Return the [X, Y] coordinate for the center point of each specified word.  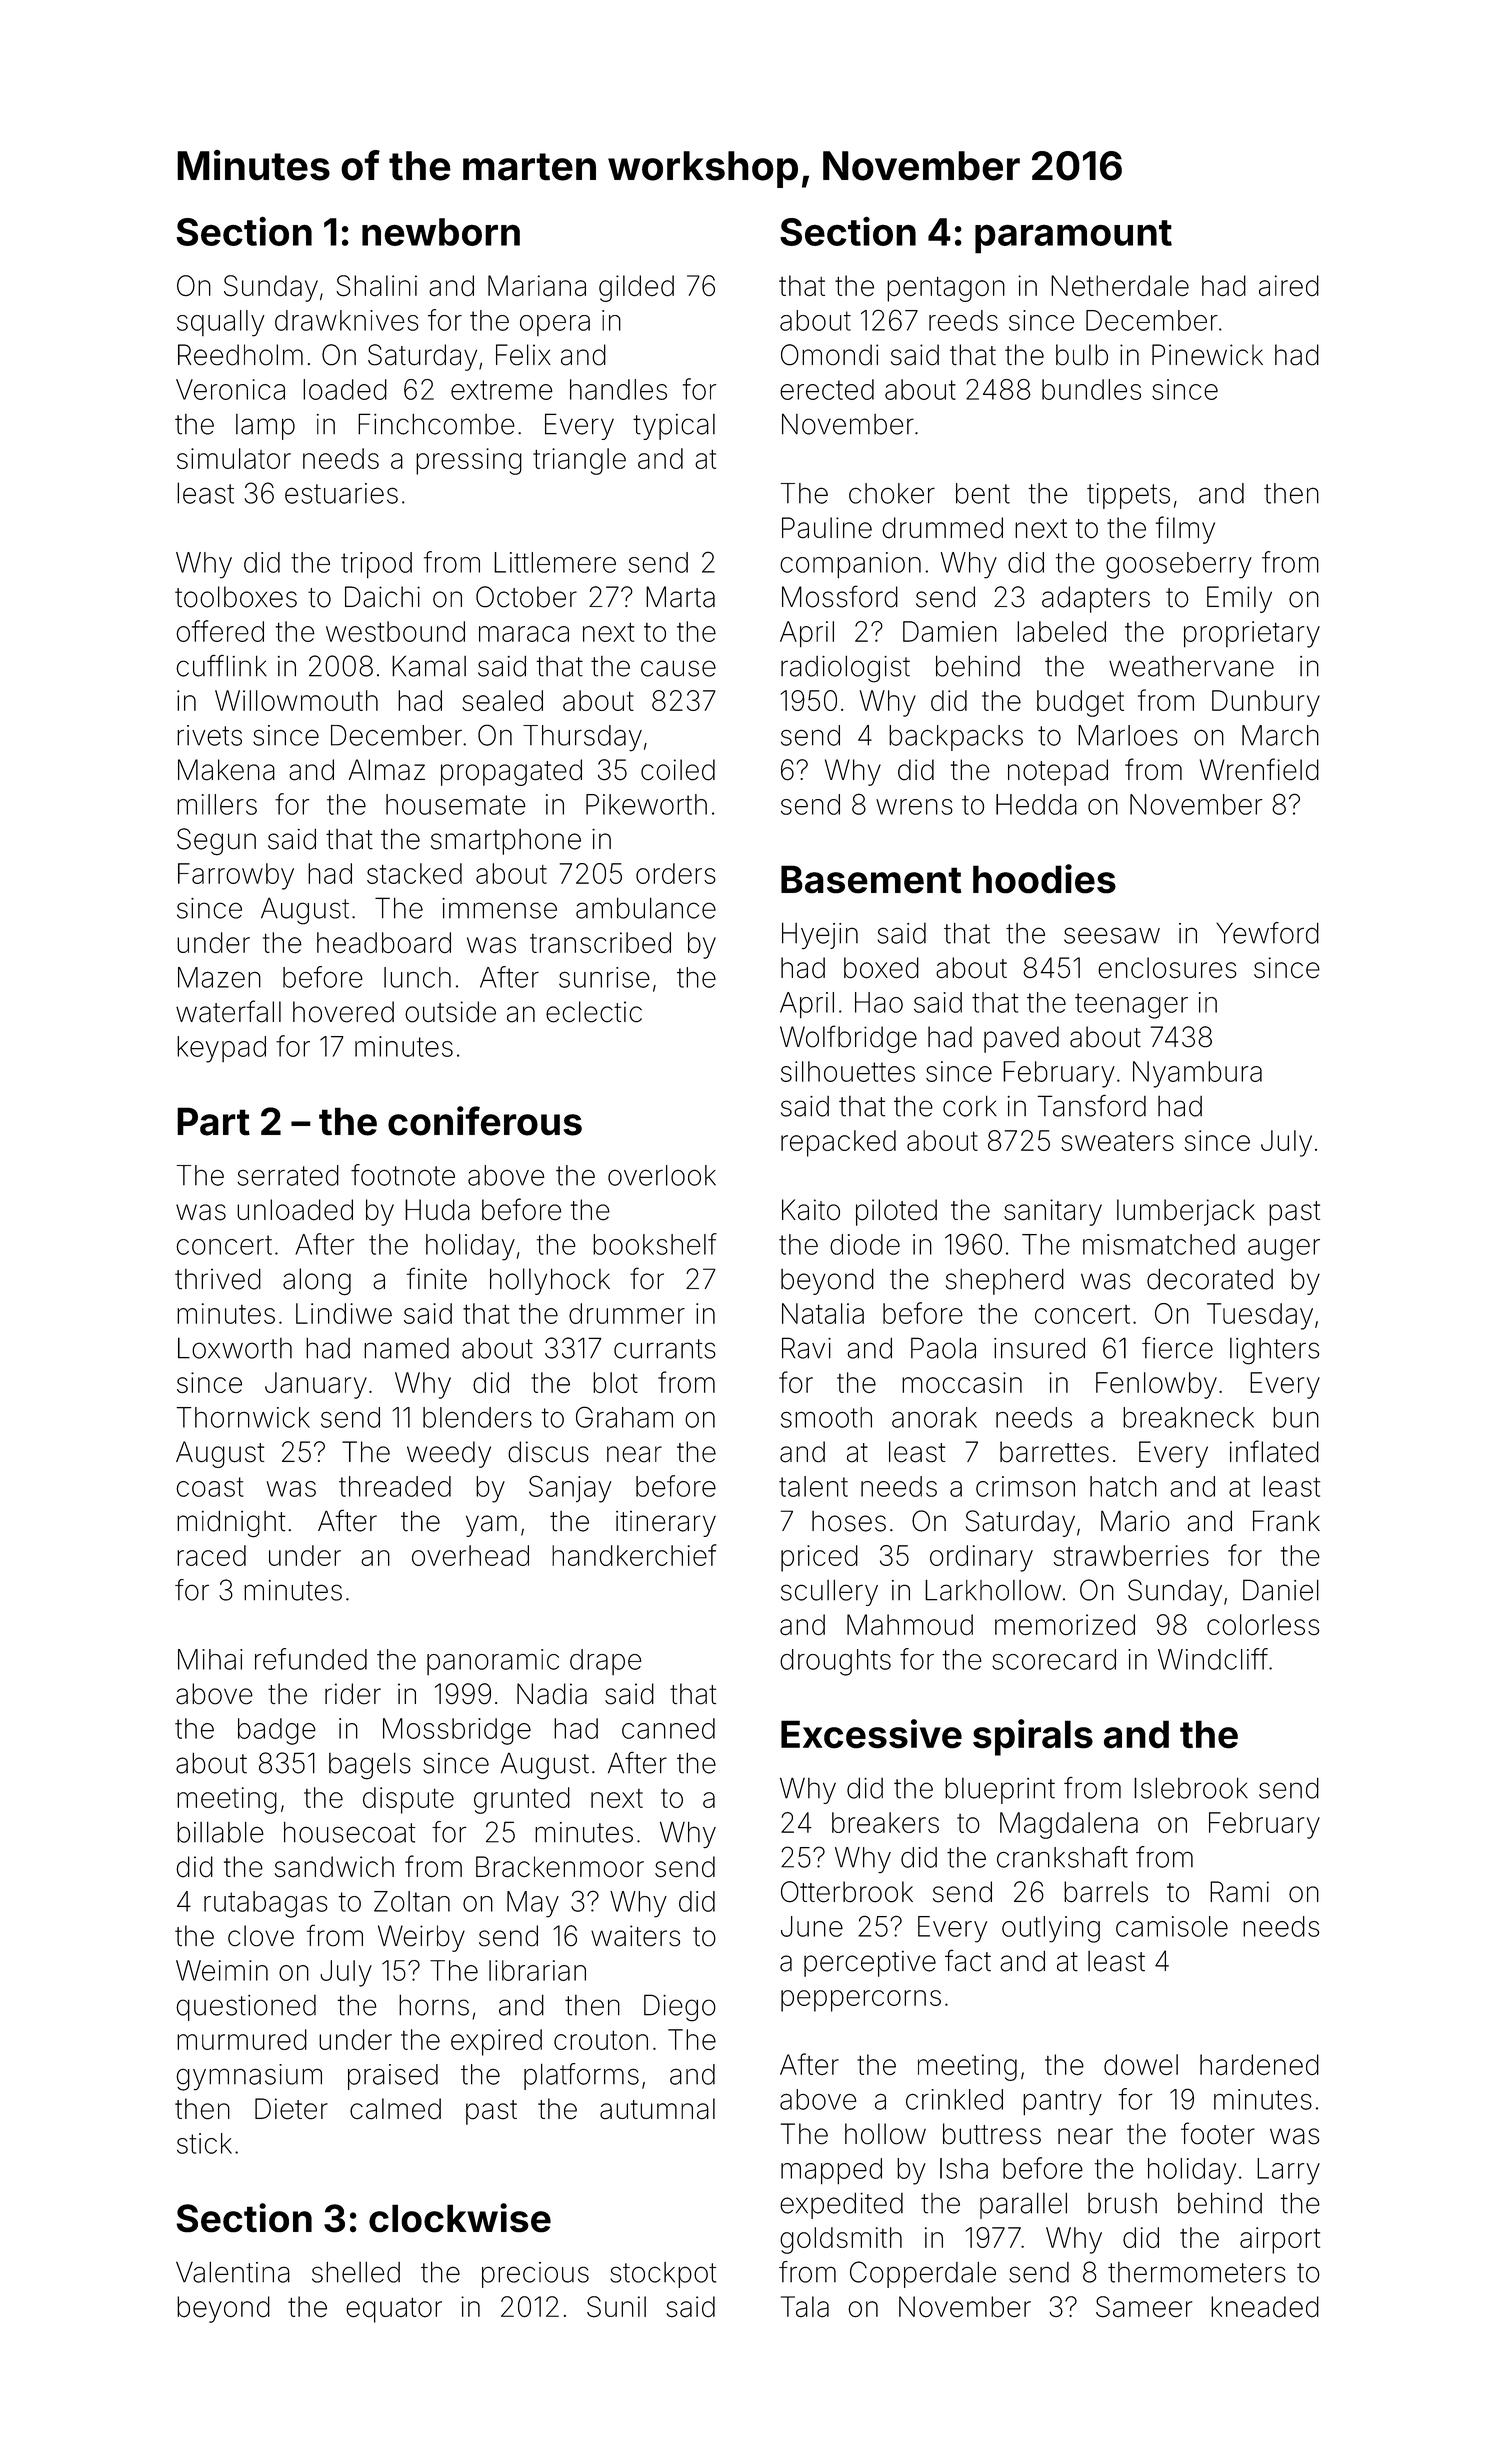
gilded [636, 288]
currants [665, 1349]
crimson [1025, 1486]
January [316, 1385]
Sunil [616, 2307]
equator [394, 2310]
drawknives [347, 320]
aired [1289, 286]
